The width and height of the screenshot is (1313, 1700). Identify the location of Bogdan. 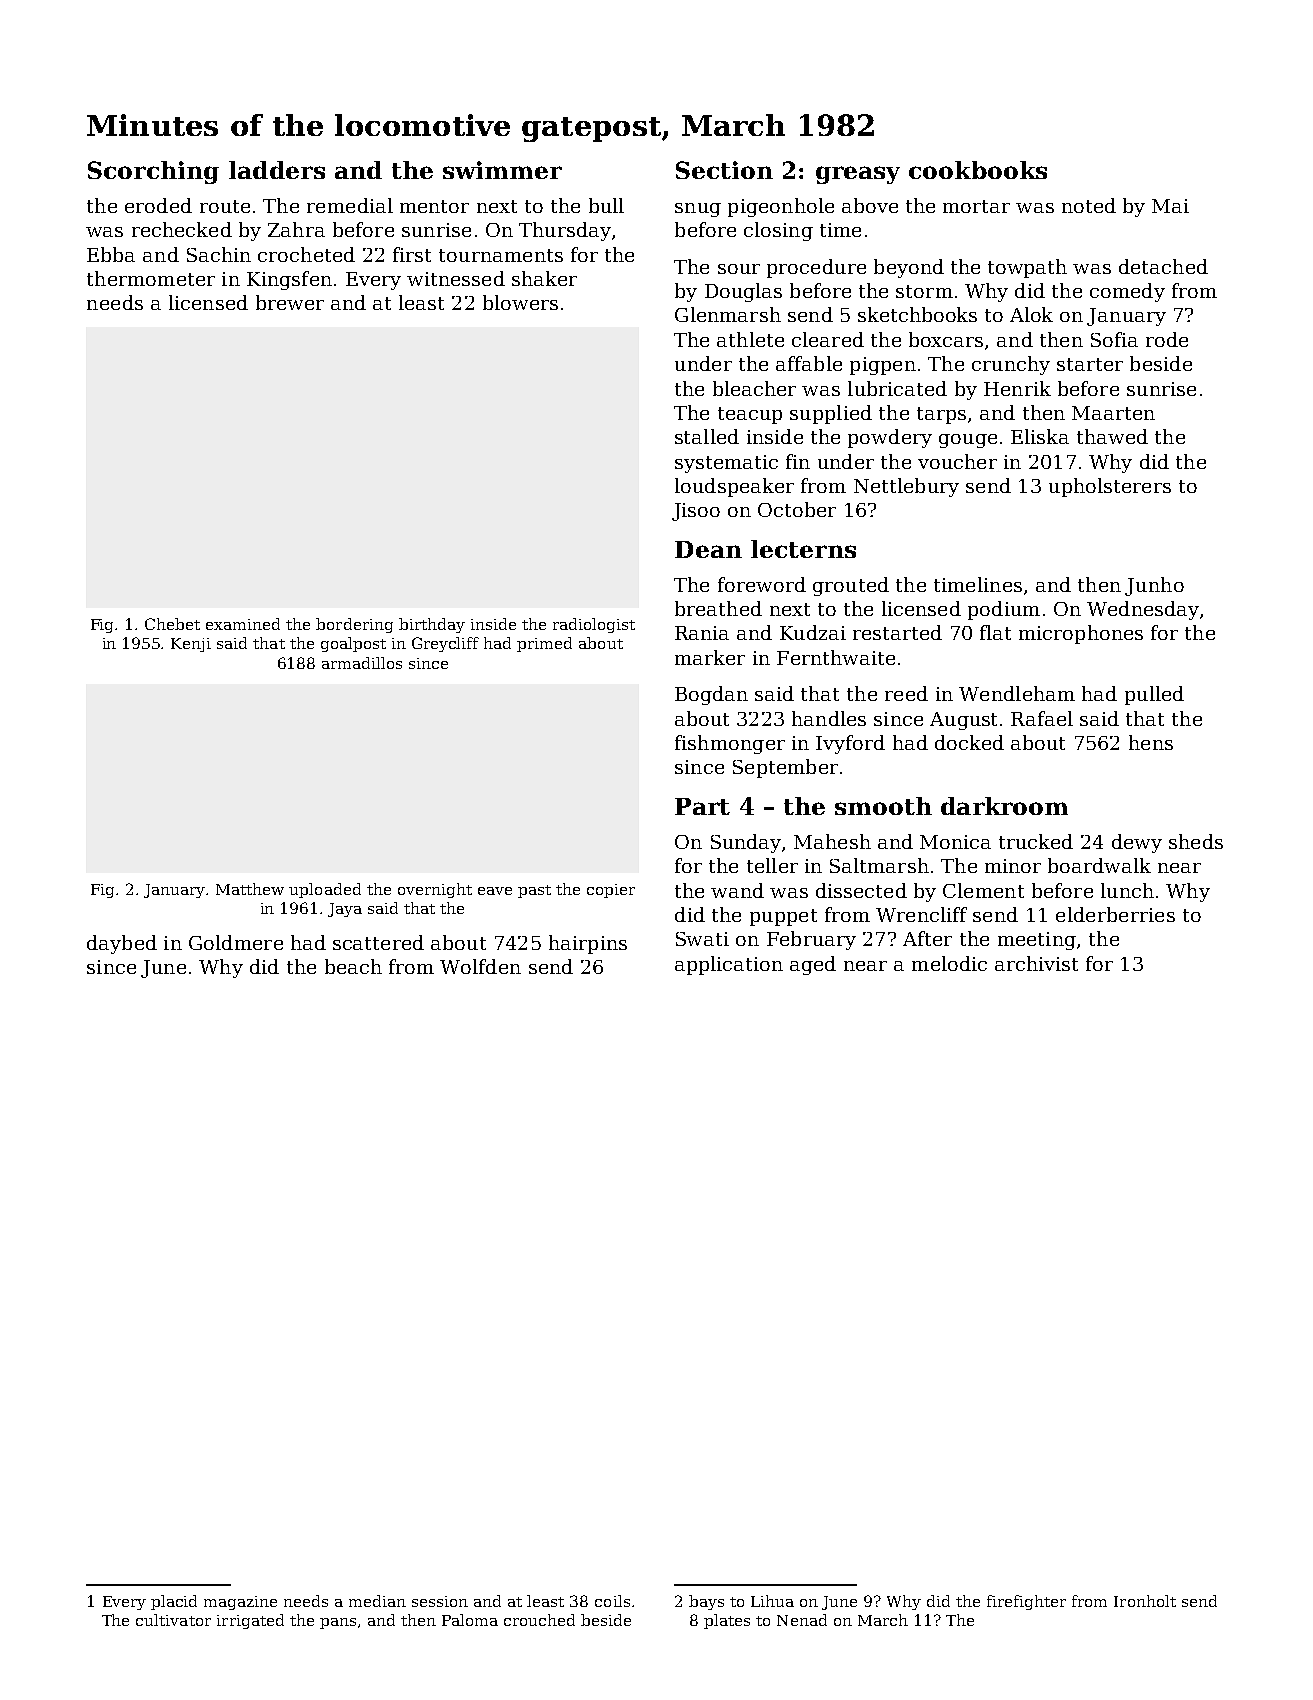
(711, 695).
